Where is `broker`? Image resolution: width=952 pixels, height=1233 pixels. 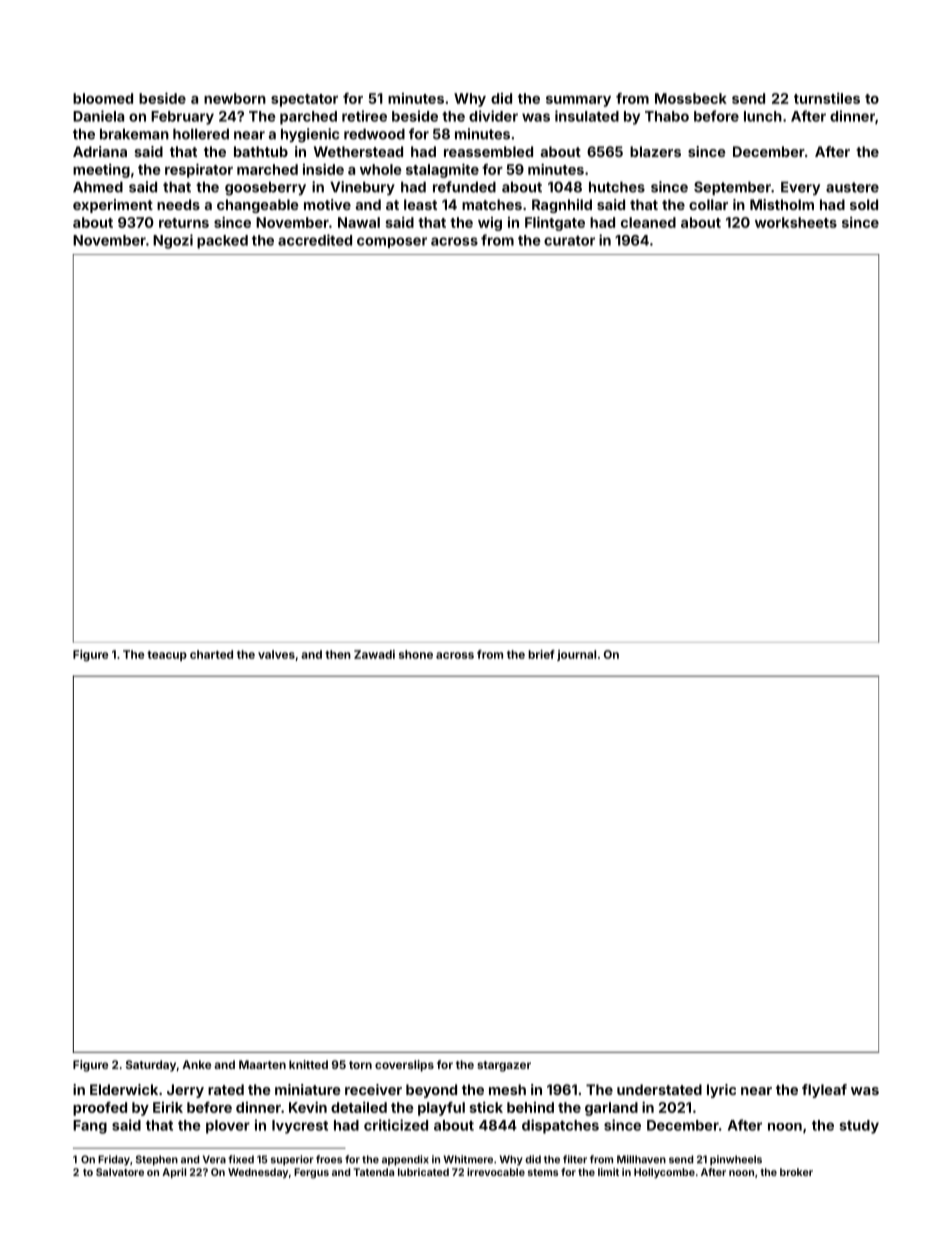 broker is located at coordinates (796, 1172).
